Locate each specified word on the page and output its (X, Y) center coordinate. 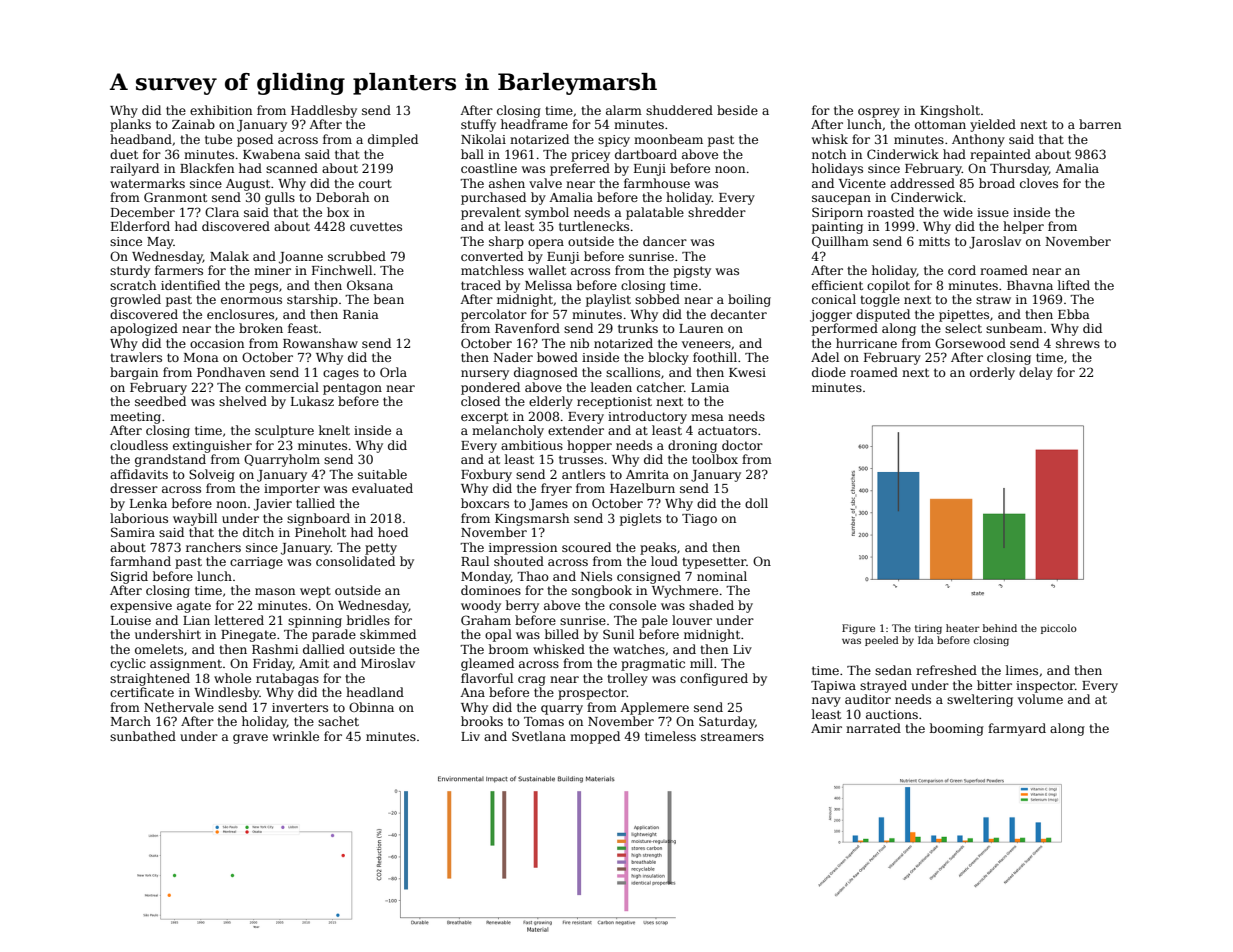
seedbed (160, 401)
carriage (256, 563)
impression (523, 549)
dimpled (393, 140)
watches (639, 649)
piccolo (1059, 629)
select (963, 328)
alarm (624, 110)
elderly (551, 402)
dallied (324, 649)
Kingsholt (950, 111)
